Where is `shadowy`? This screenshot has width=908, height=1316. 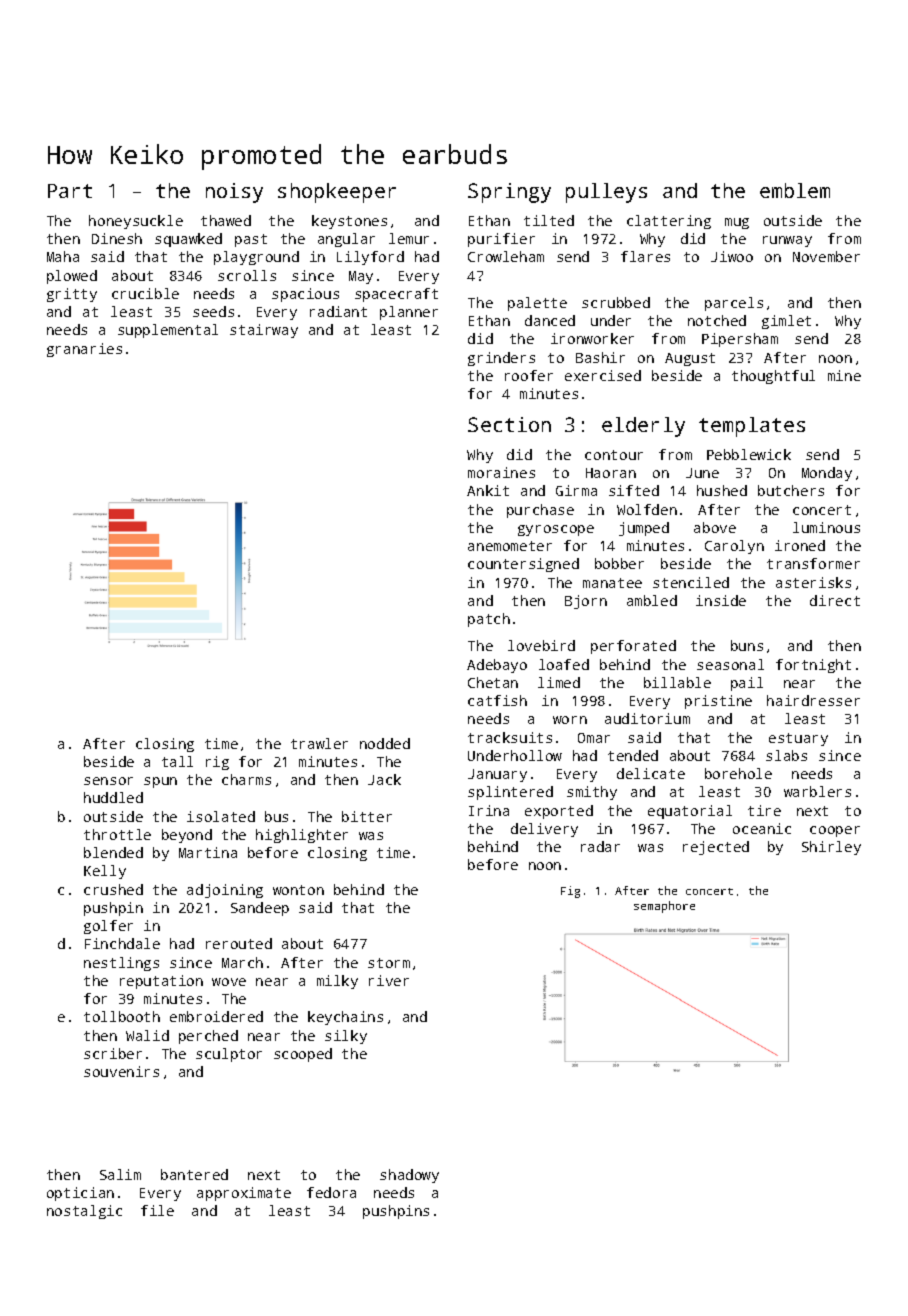 shadowy is located at coordinates (409, 1176).
